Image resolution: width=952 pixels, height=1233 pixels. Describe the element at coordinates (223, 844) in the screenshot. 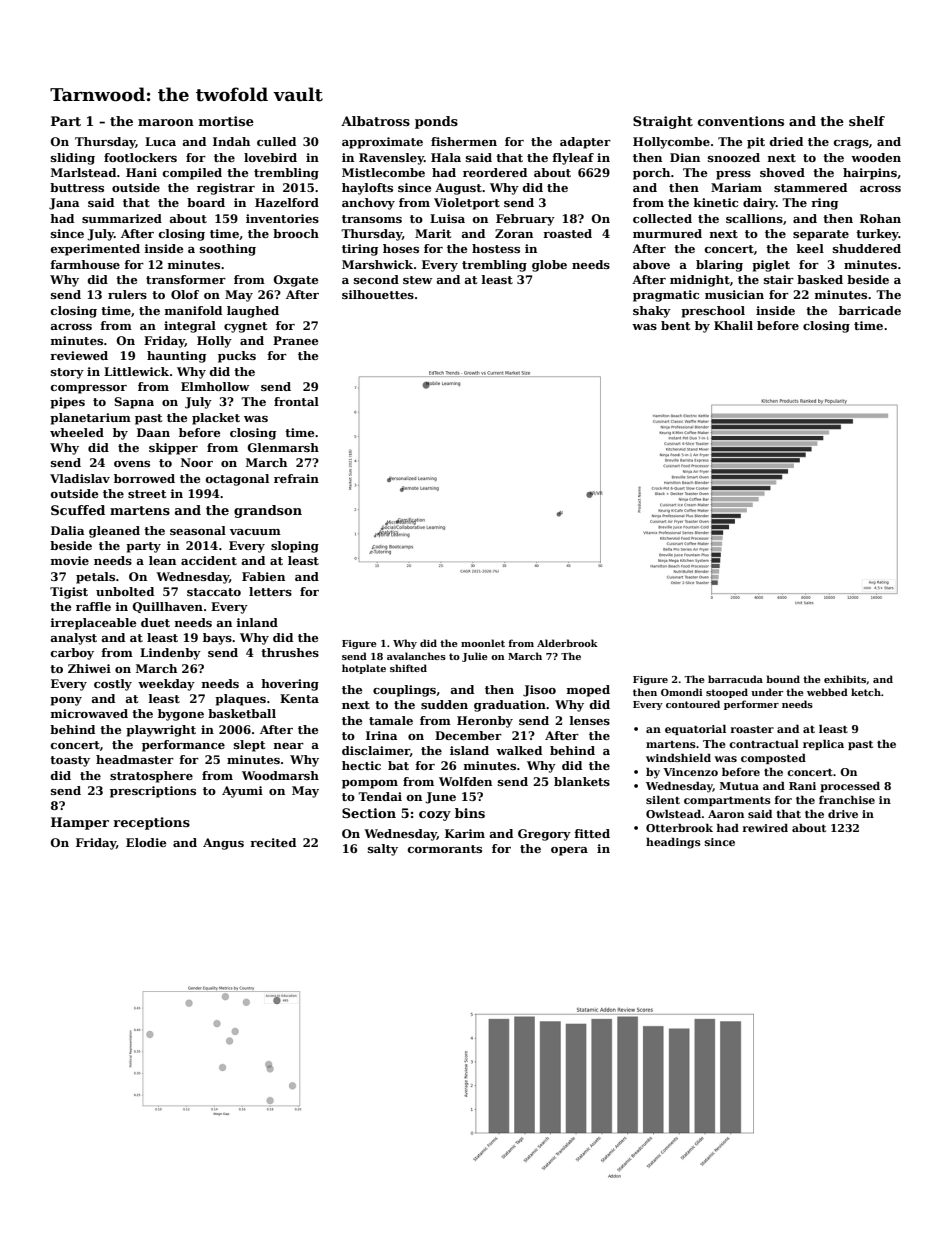

I see `Angus` at that location.
